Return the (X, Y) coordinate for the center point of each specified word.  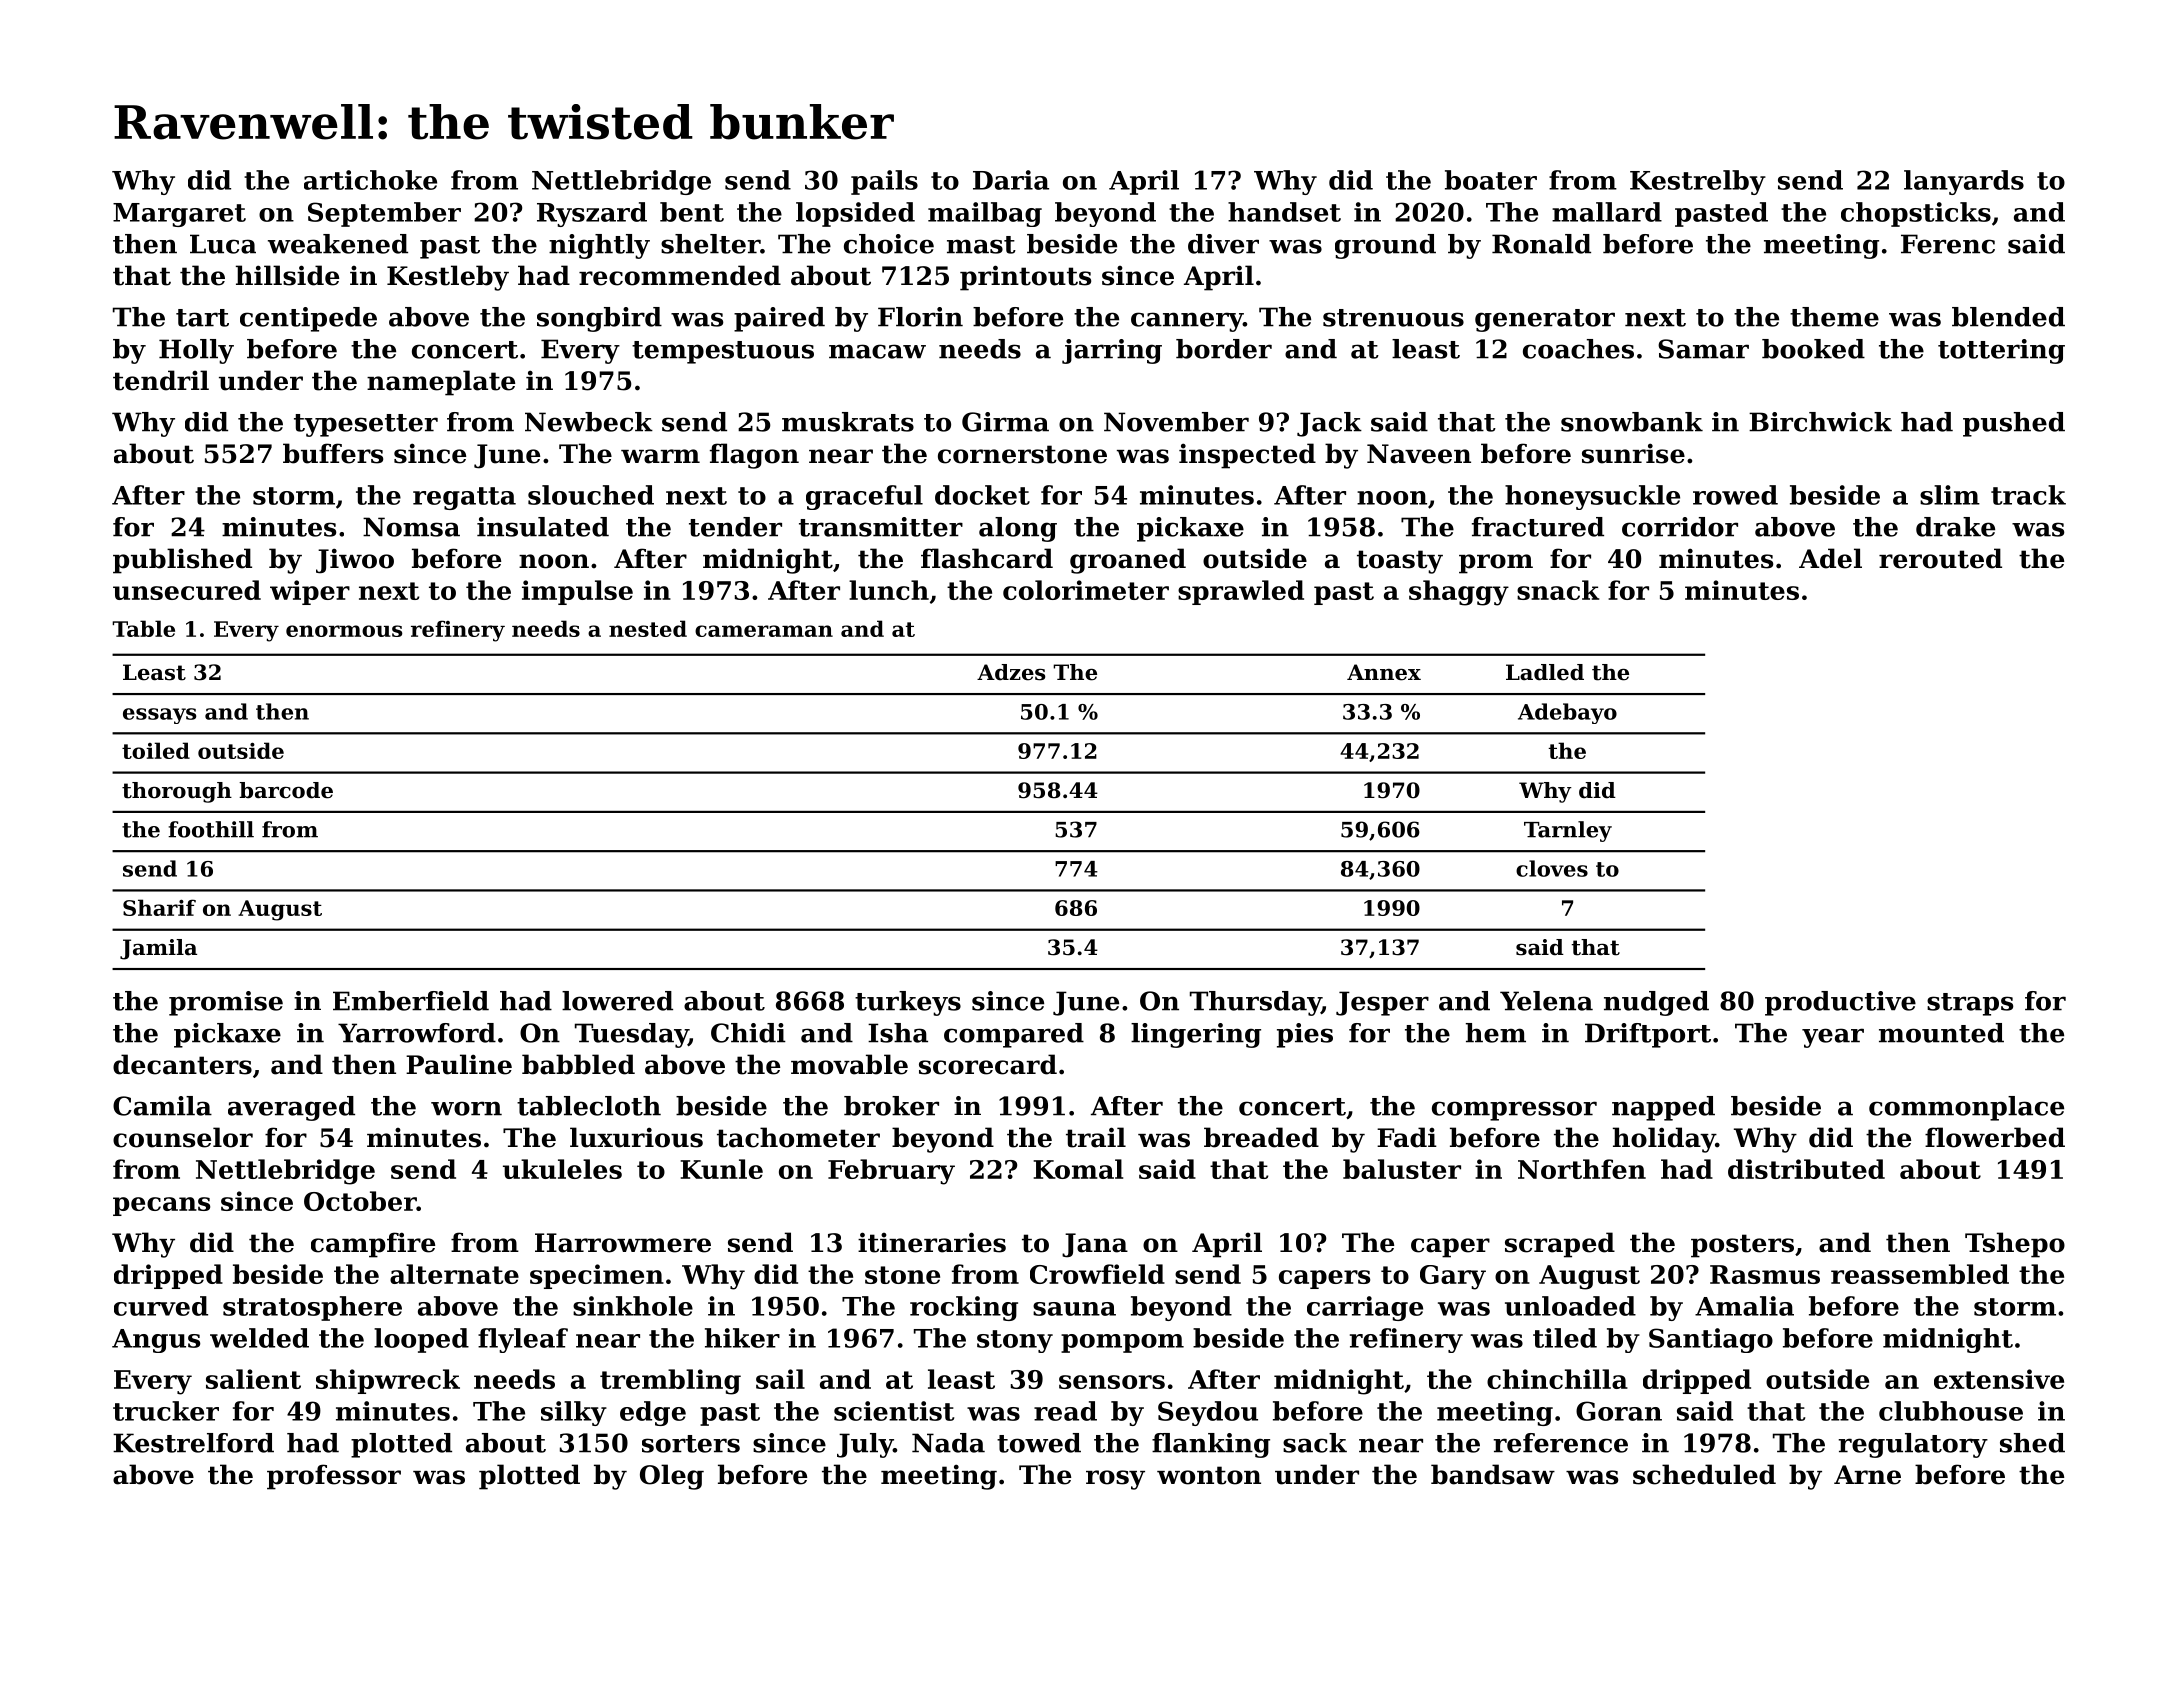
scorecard (988, 1064)
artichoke (370, 180)
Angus (156, 1341)
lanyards (1964, 182)
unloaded (1570, 1306)
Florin (920, 317)
